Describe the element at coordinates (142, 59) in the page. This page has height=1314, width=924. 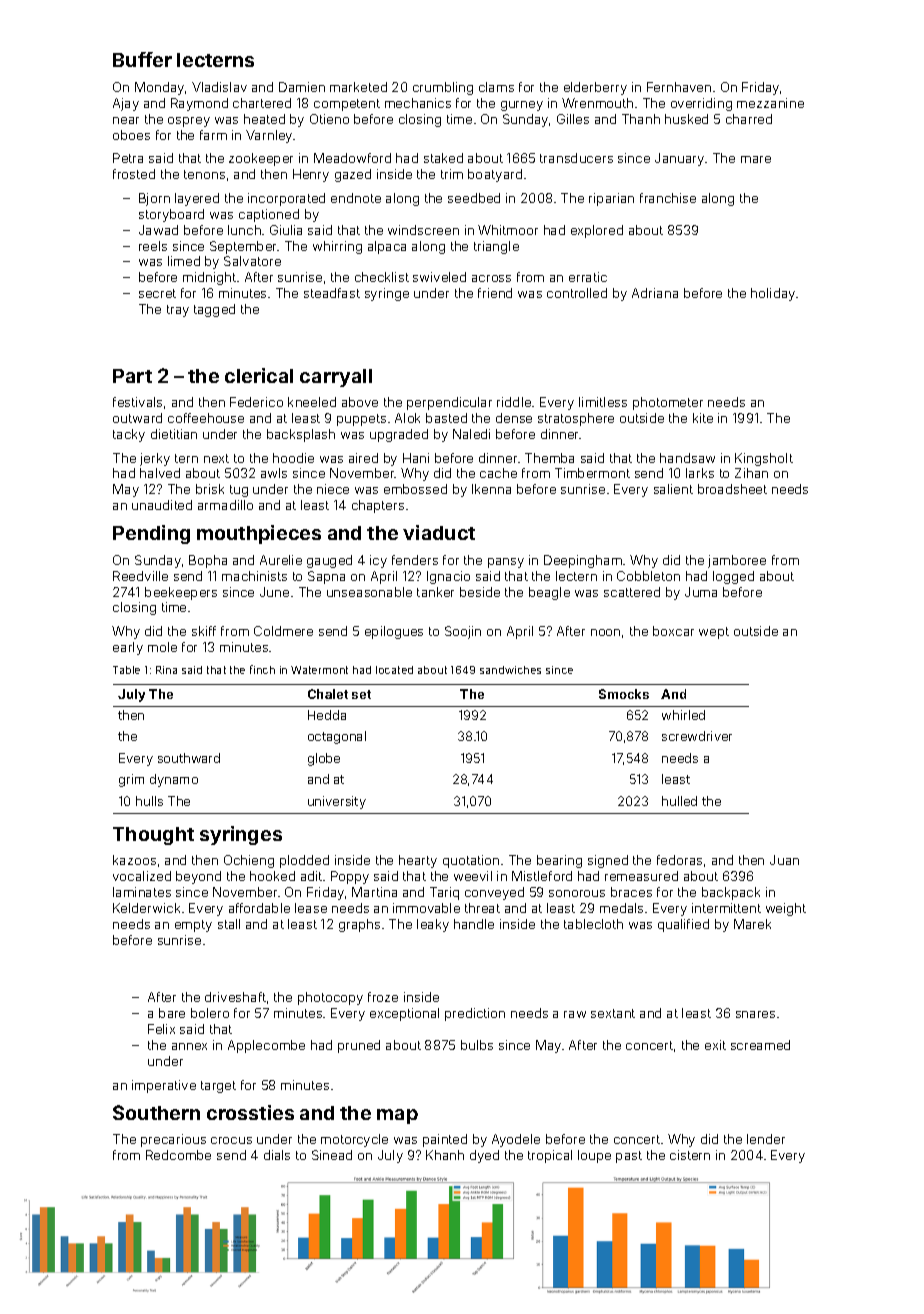
I see `Buffer` at that location.
